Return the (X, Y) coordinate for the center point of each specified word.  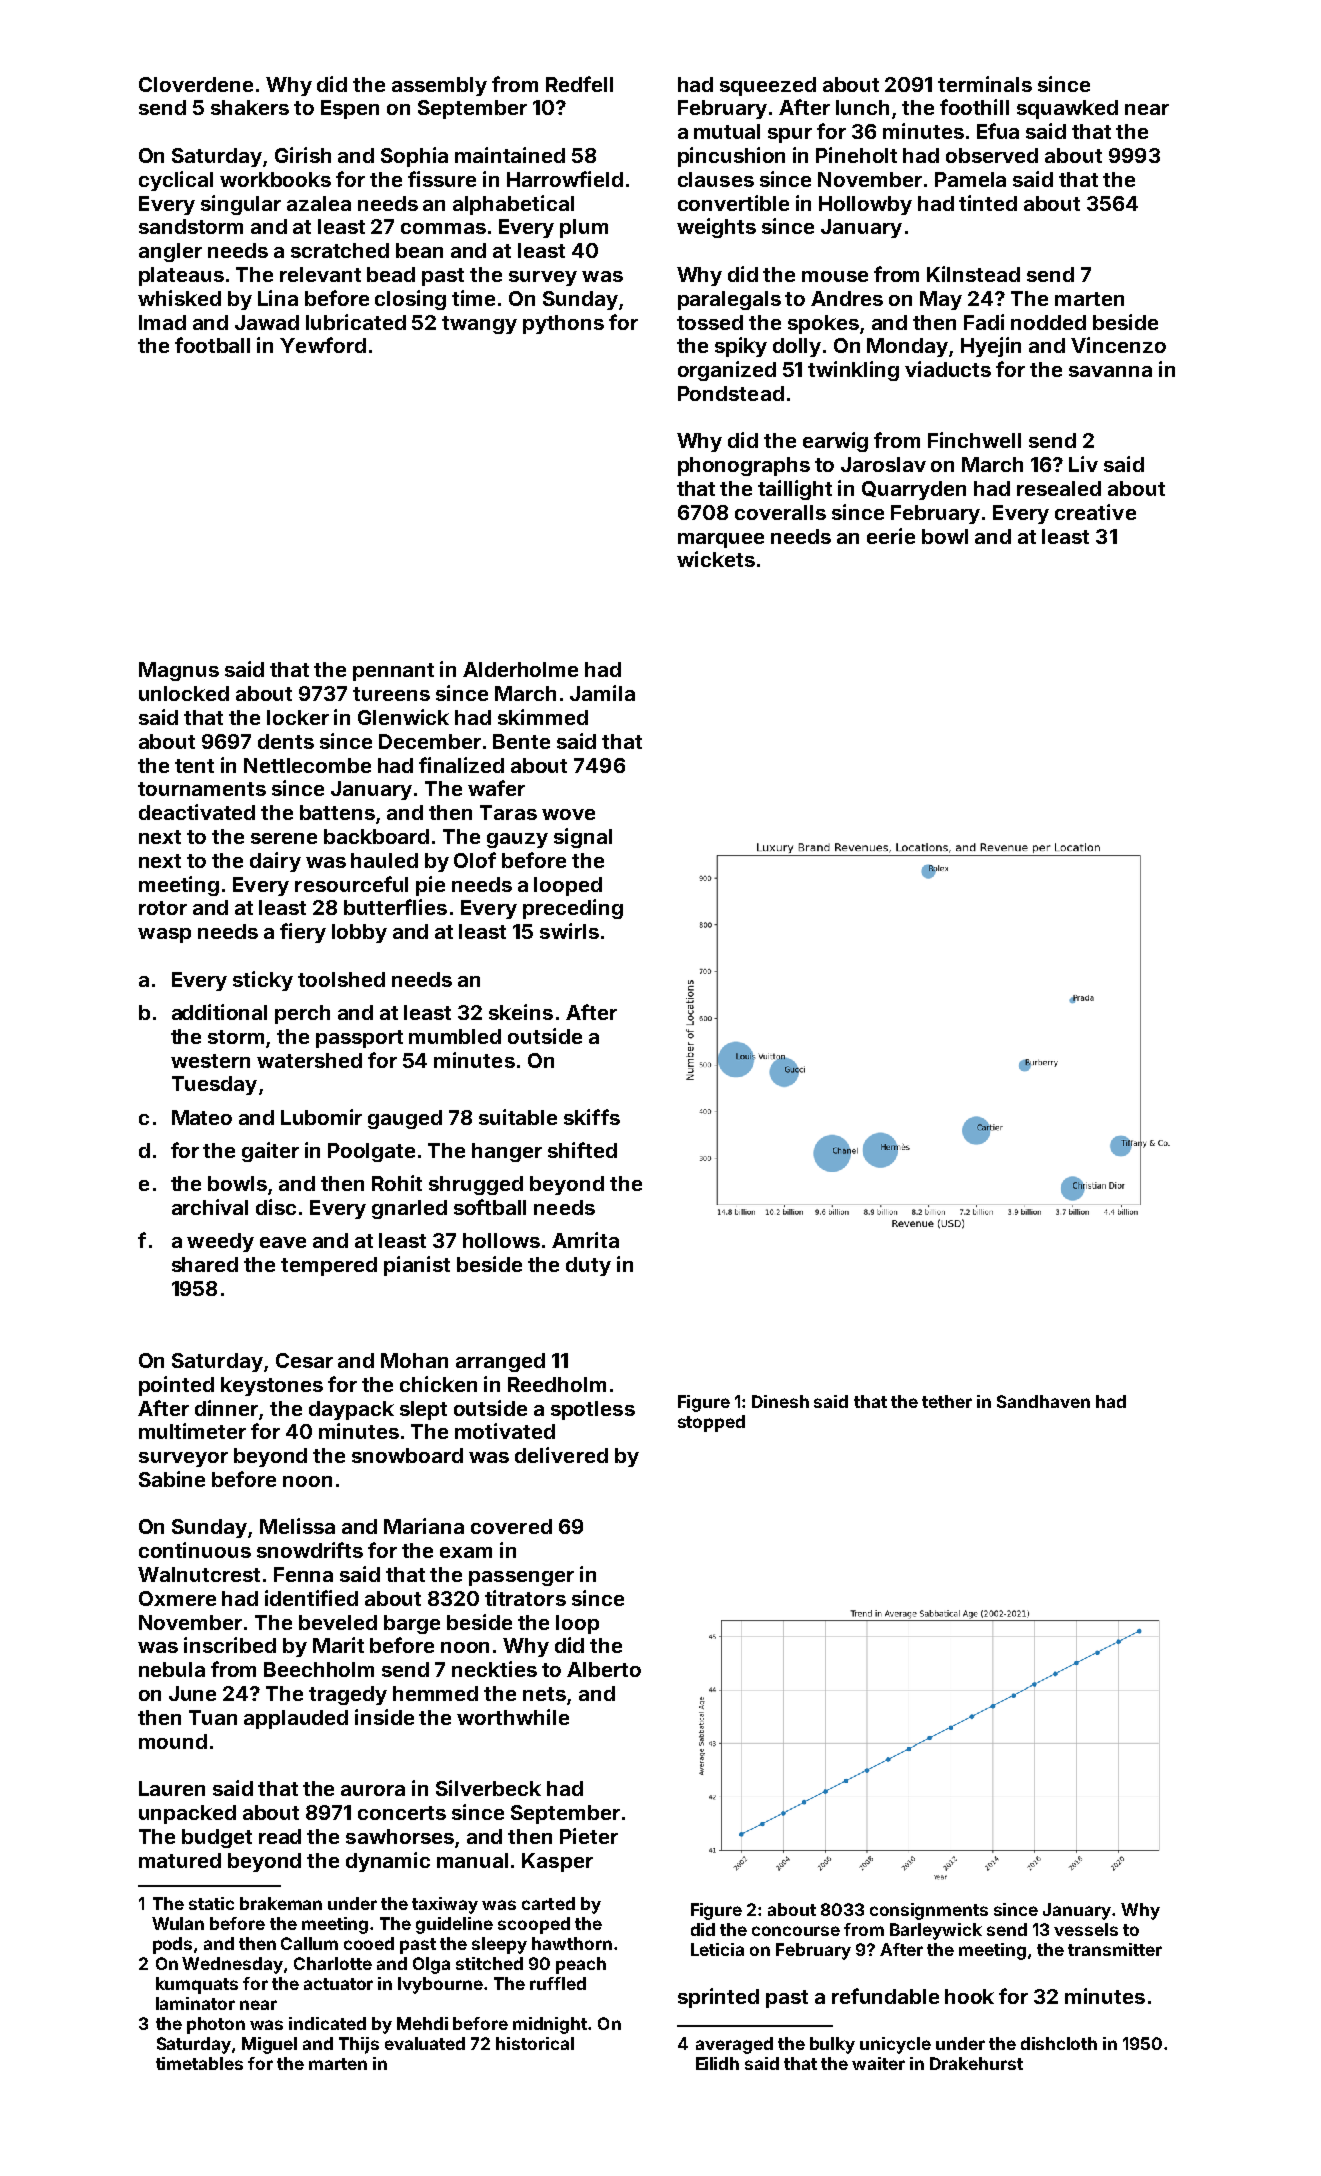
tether (947, 1401)
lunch (862, 107)
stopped (711, 1423)
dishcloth (1059, 2043)
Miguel (269, 2045)
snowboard (407, 1455)
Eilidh (717, 2063)
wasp (164, 935)
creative (1095, 512)
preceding (573, 909)
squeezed (768, 86)
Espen (350, 109)
